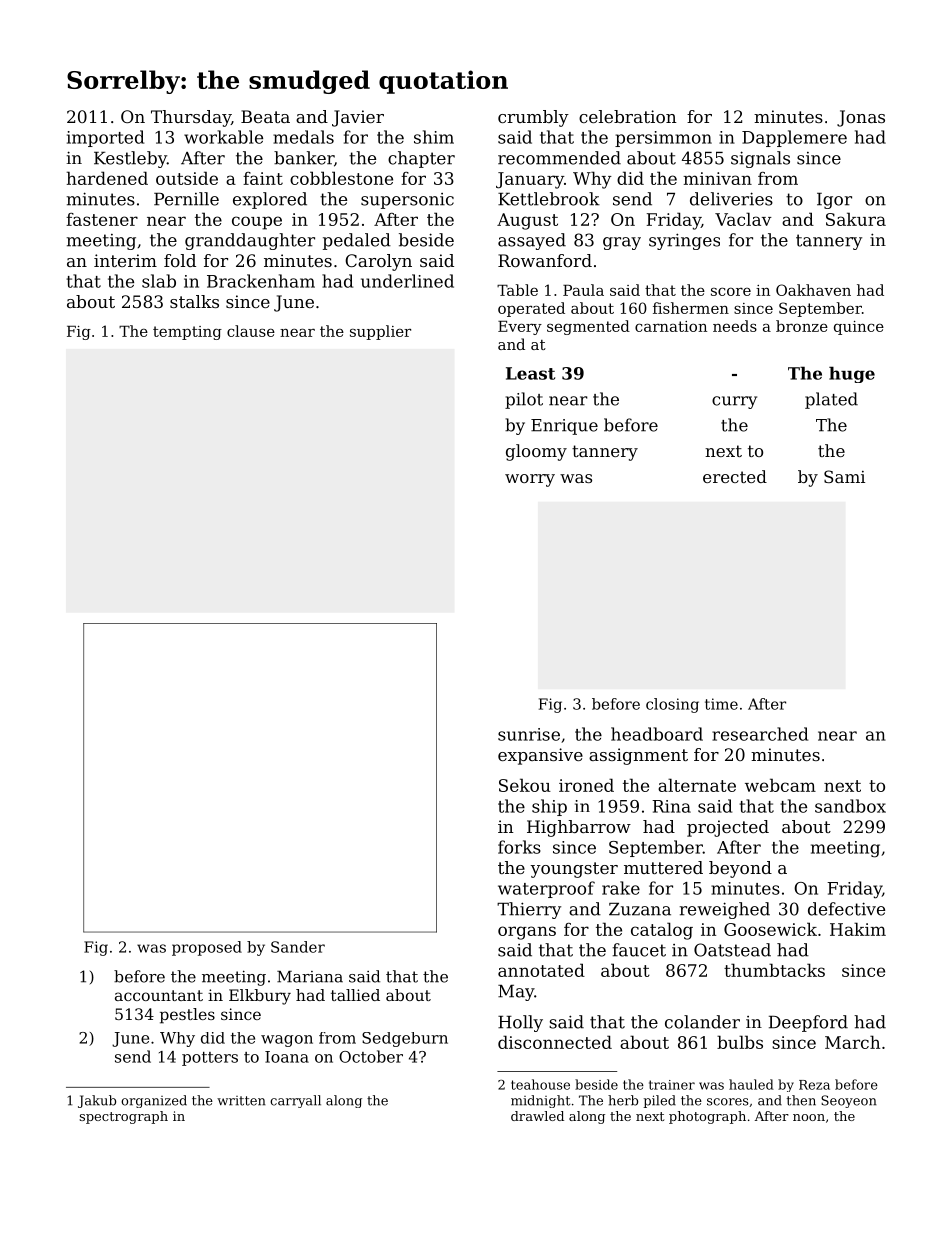 This document has width=952, height=1233. What do you see at coordinates (731, 199) in the document?
I see `deliveries` at bounding box center [731, 199].
